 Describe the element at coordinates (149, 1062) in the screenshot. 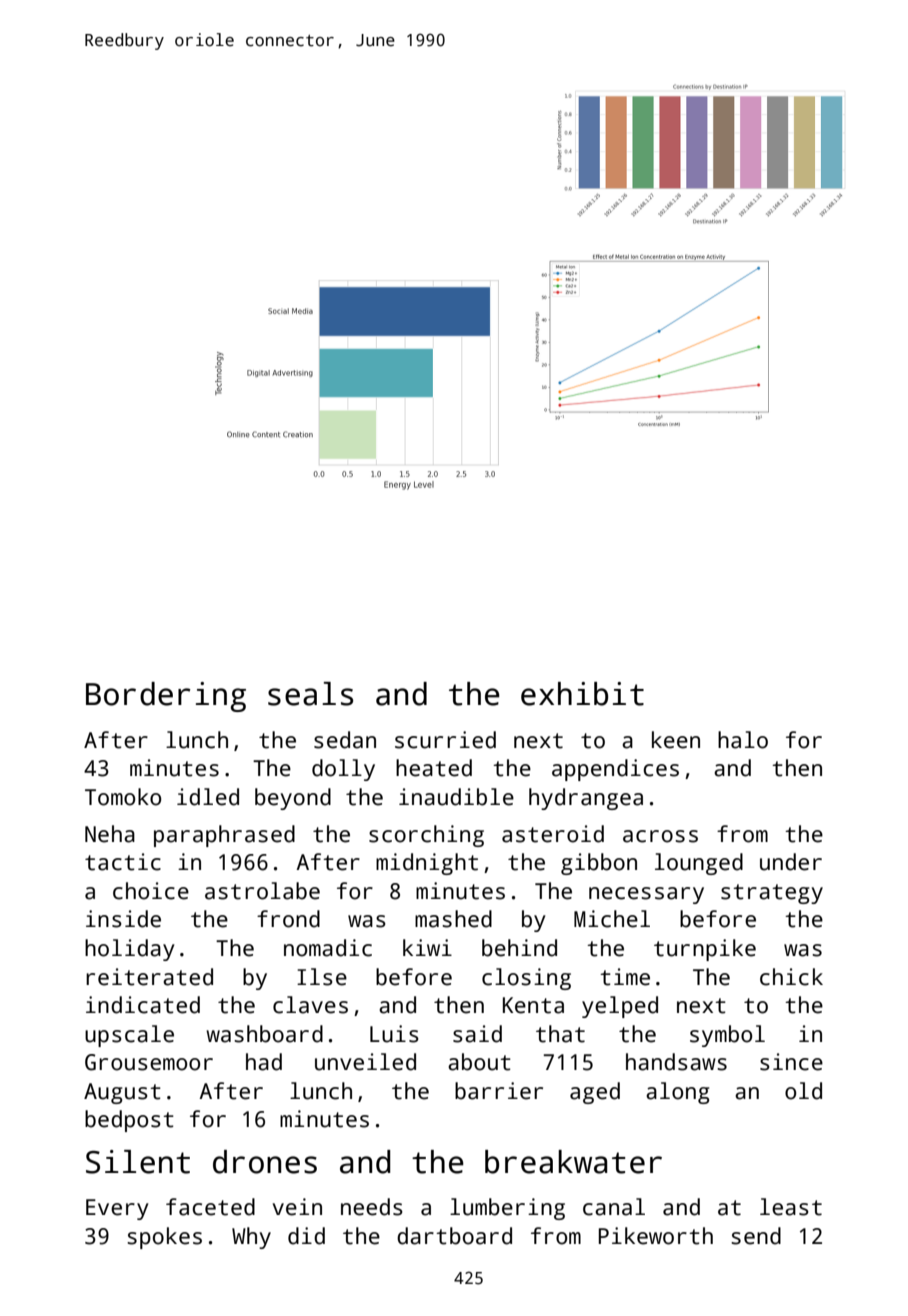

I see `Grousemoor` at that location.
